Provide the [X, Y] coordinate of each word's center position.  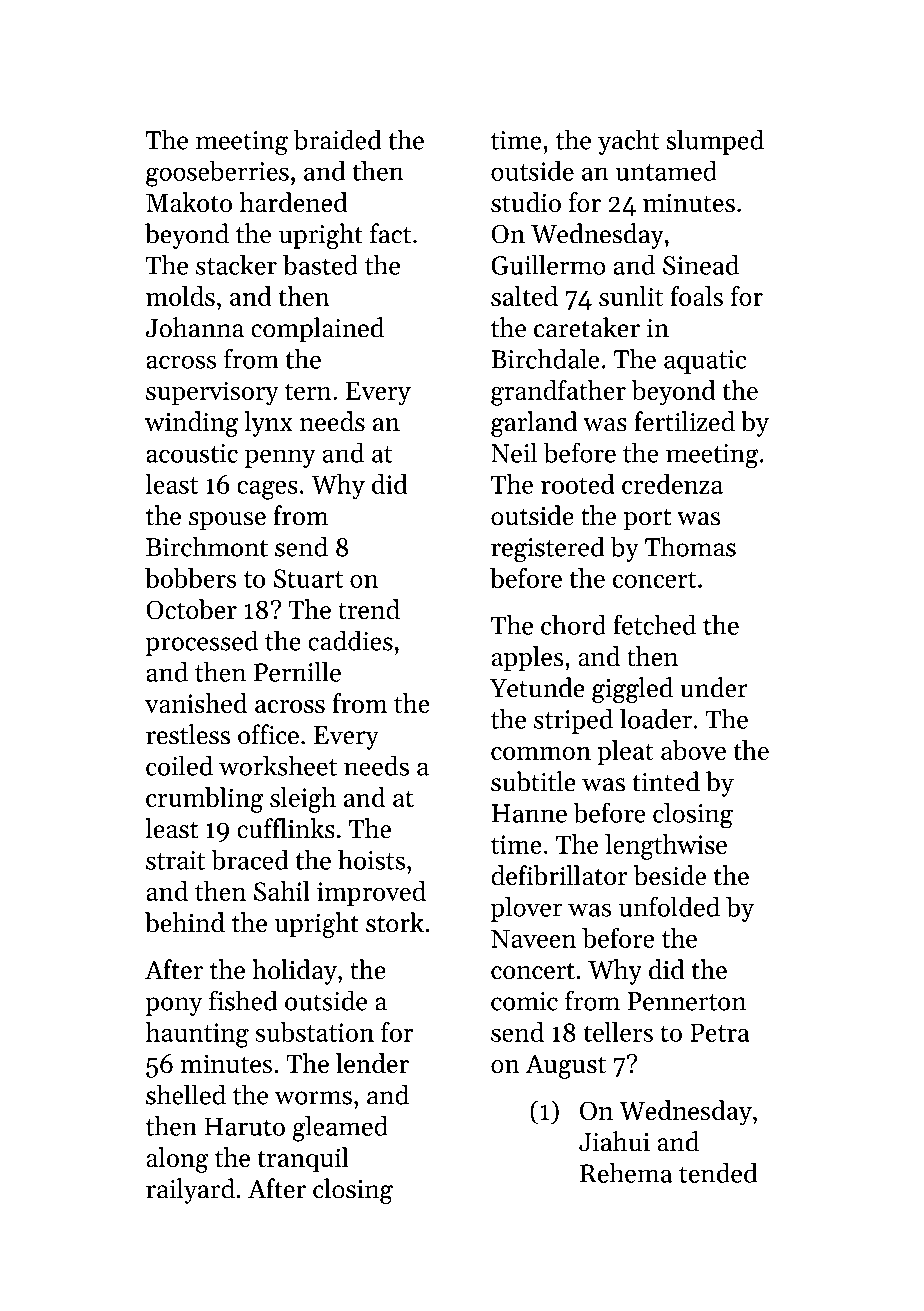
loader [656, 719]
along [177, 1160]
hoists [371, 859]
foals [697, 296]
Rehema [626, 1173]
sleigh [303, 800]
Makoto [189, 202]
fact [390, 233]
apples [528, 659]
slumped [715, 142]
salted [524, 296]
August [566, 1066]
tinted [666, 781]
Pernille [297, 672]
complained [317, 330]
